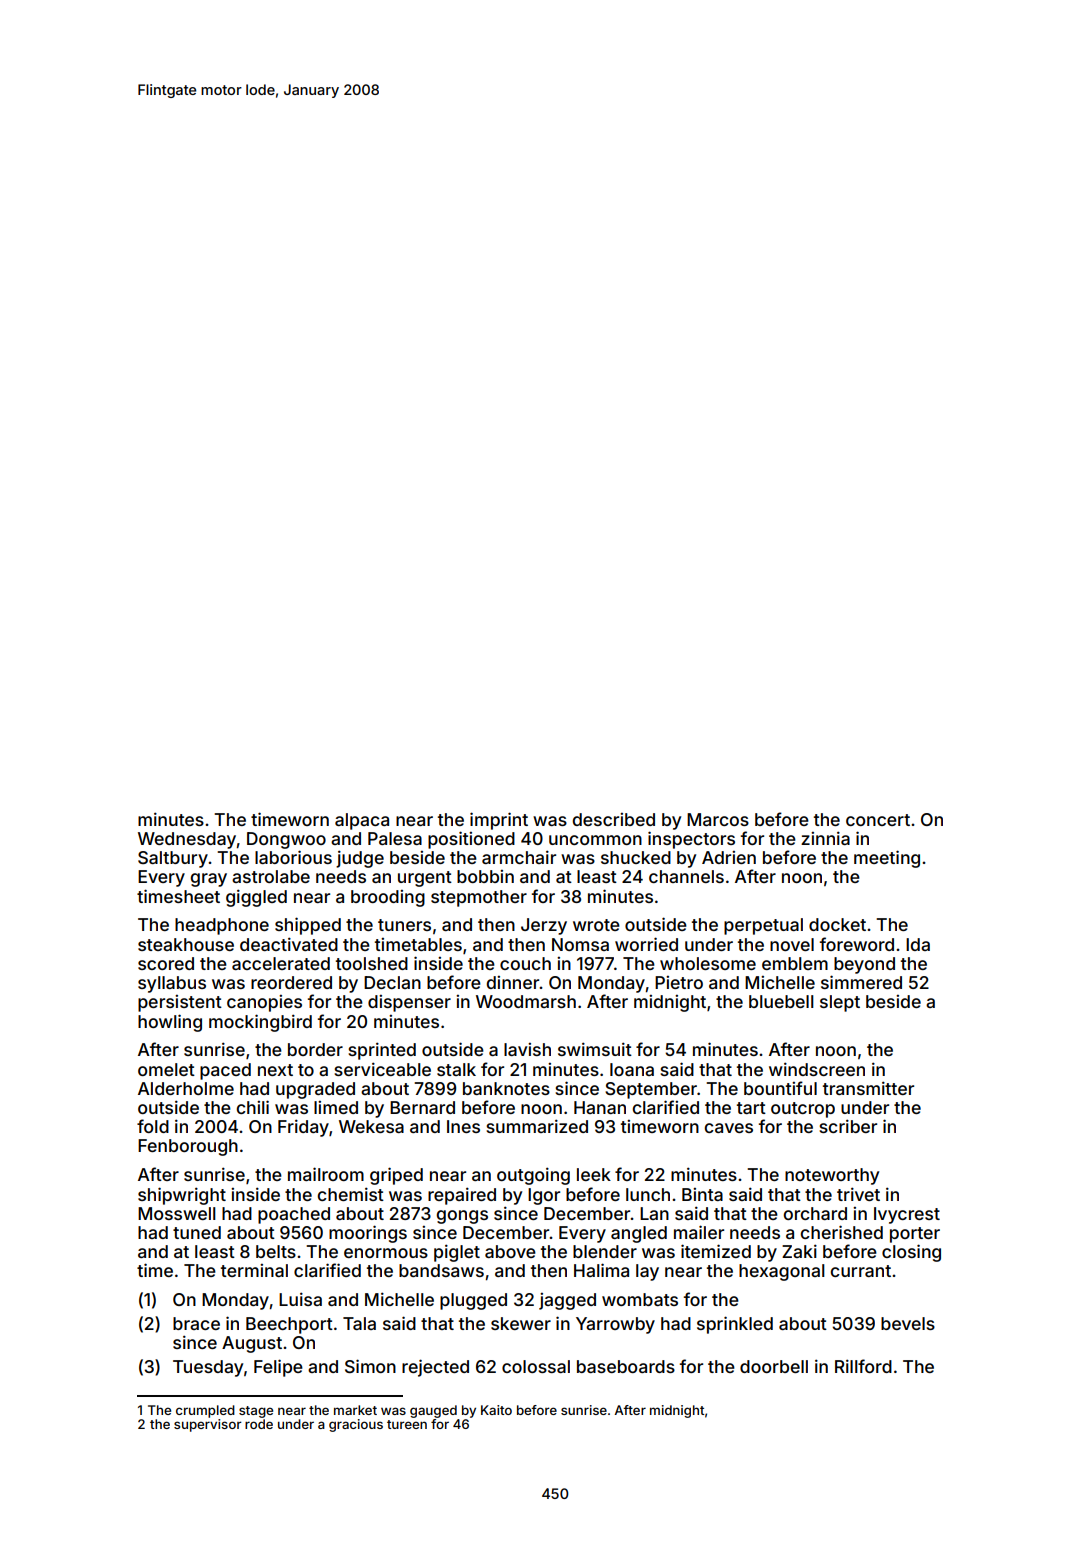  I want to click on concert, so click(878, 820).
